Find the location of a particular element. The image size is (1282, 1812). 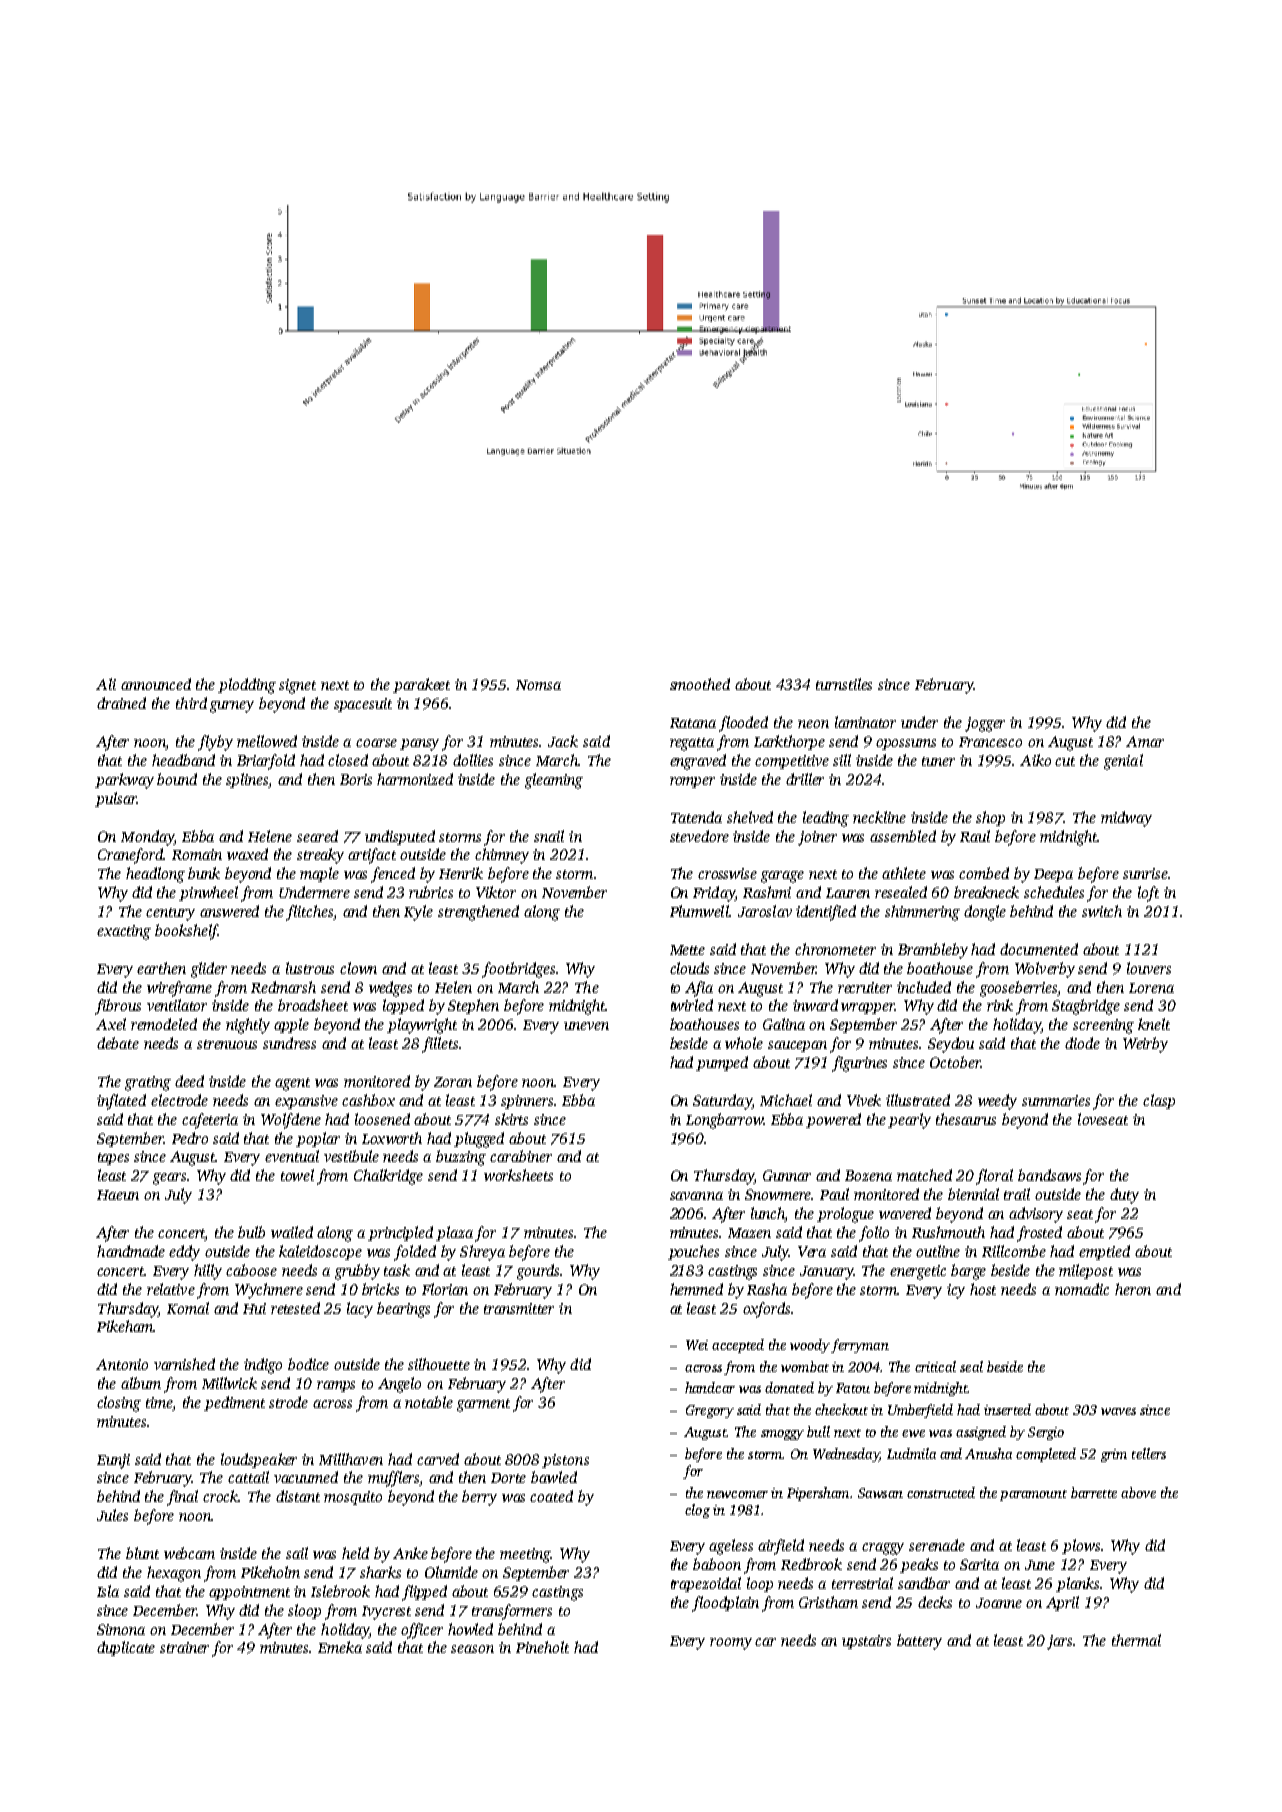

wireframe is located at coordinates (179, 989).
